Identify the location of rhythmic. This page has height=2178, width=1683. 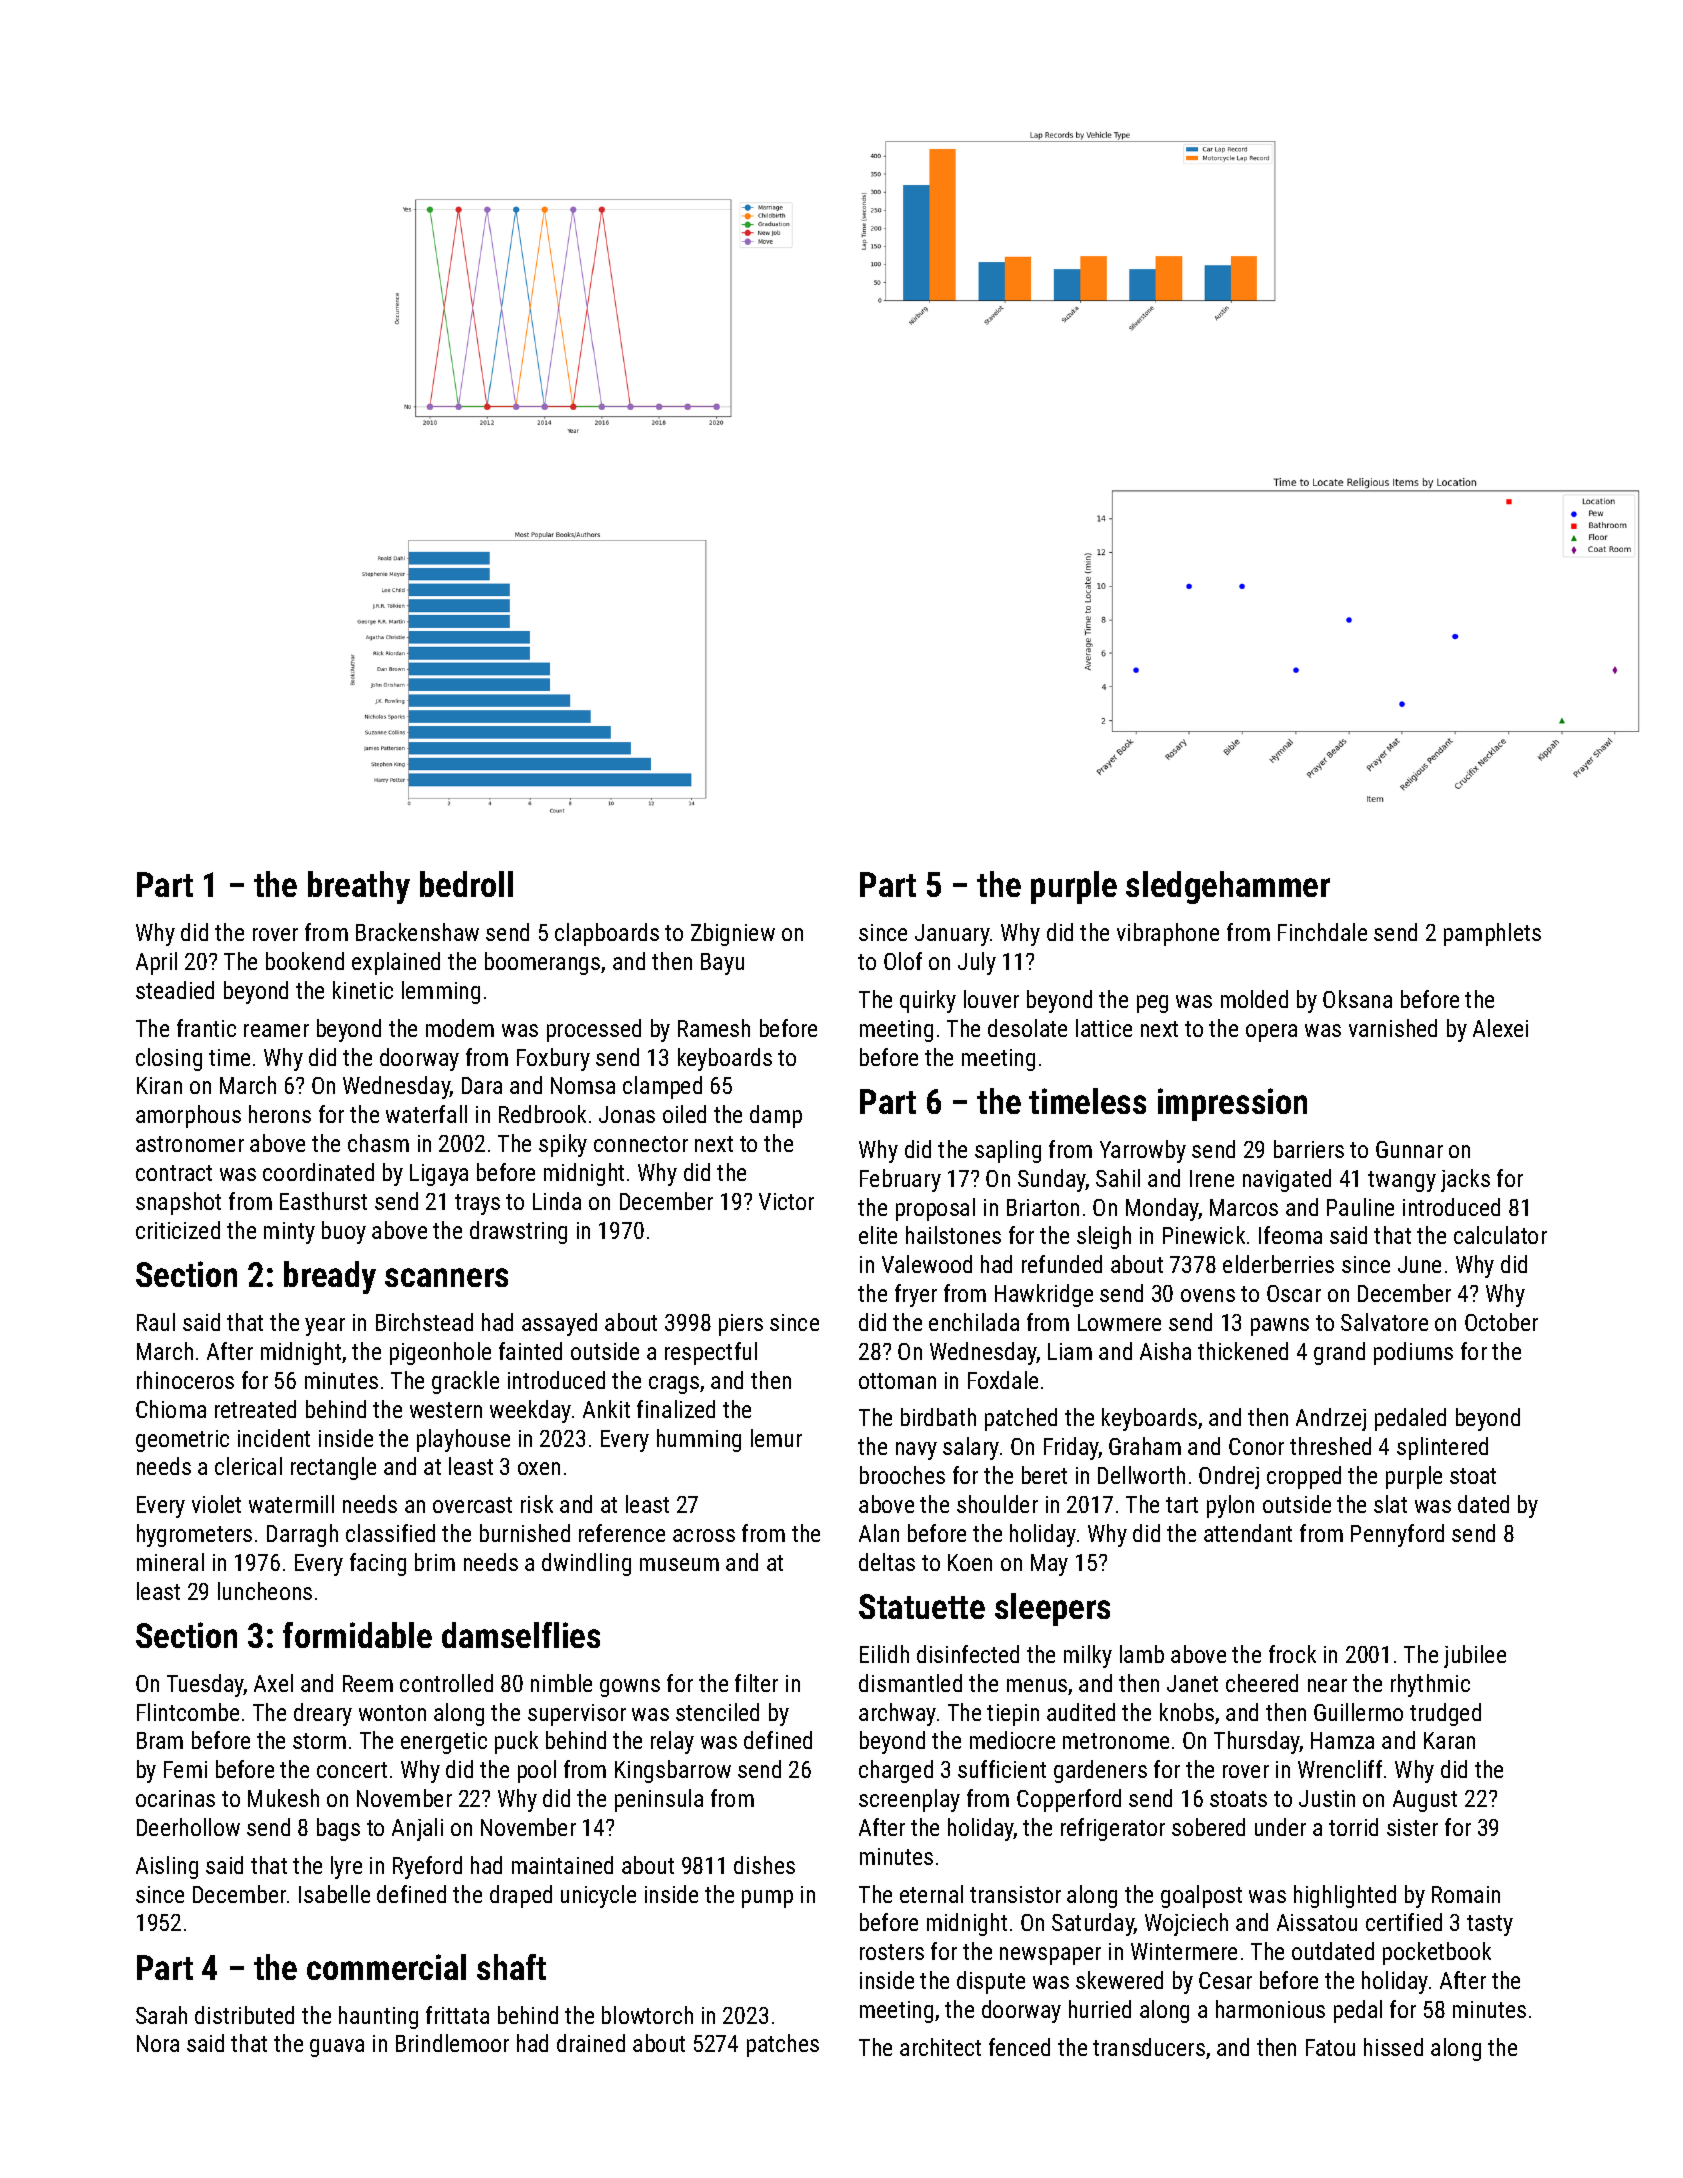
(1430, 1685).
